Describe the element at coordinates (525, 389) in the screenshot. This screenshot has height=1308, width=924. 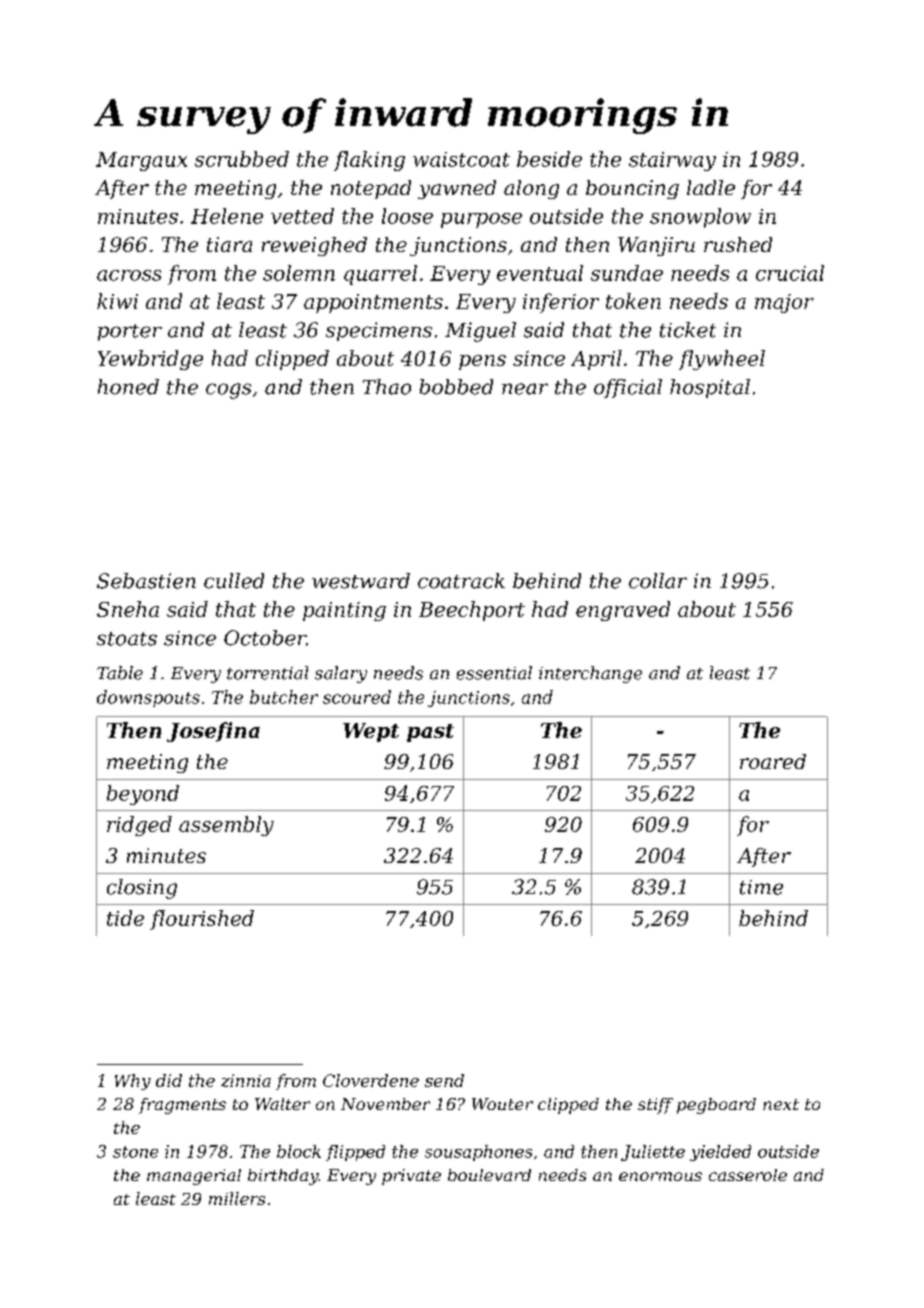
I see `near` at that location.
